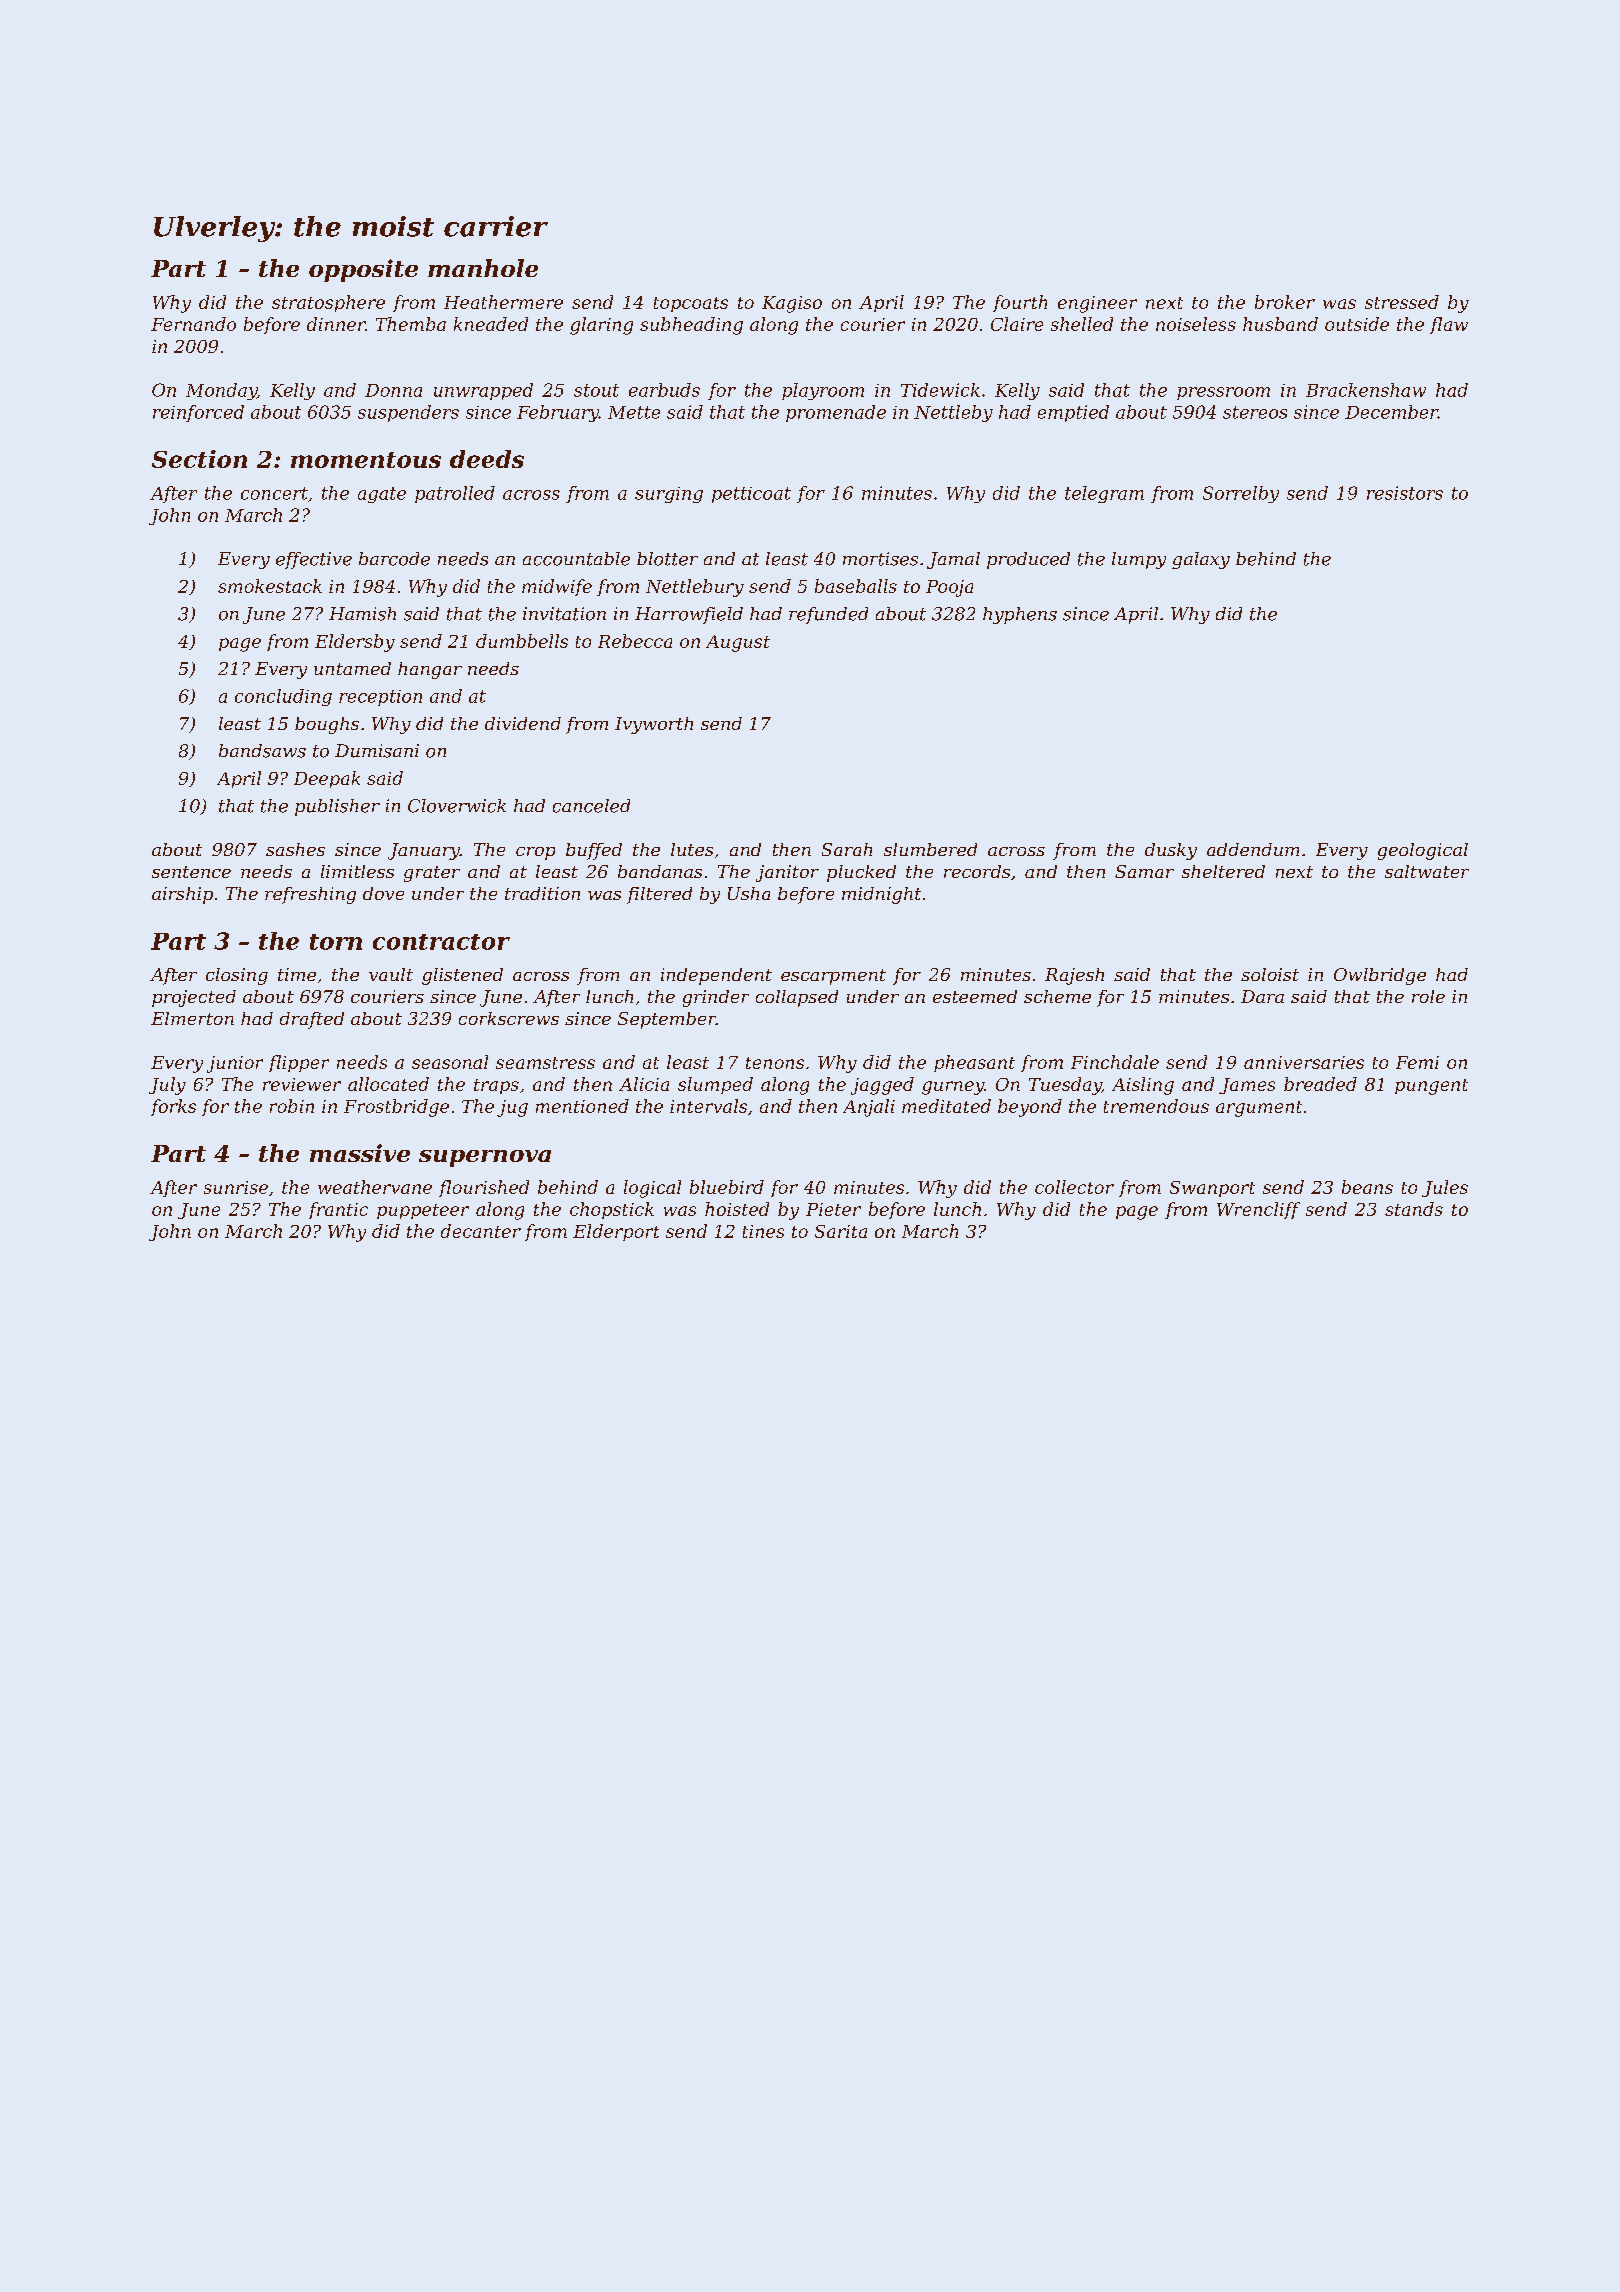  What do you see at coordinates (635, 641) in the image?
I see `Rebecca` at bounding box center [635, 641].
